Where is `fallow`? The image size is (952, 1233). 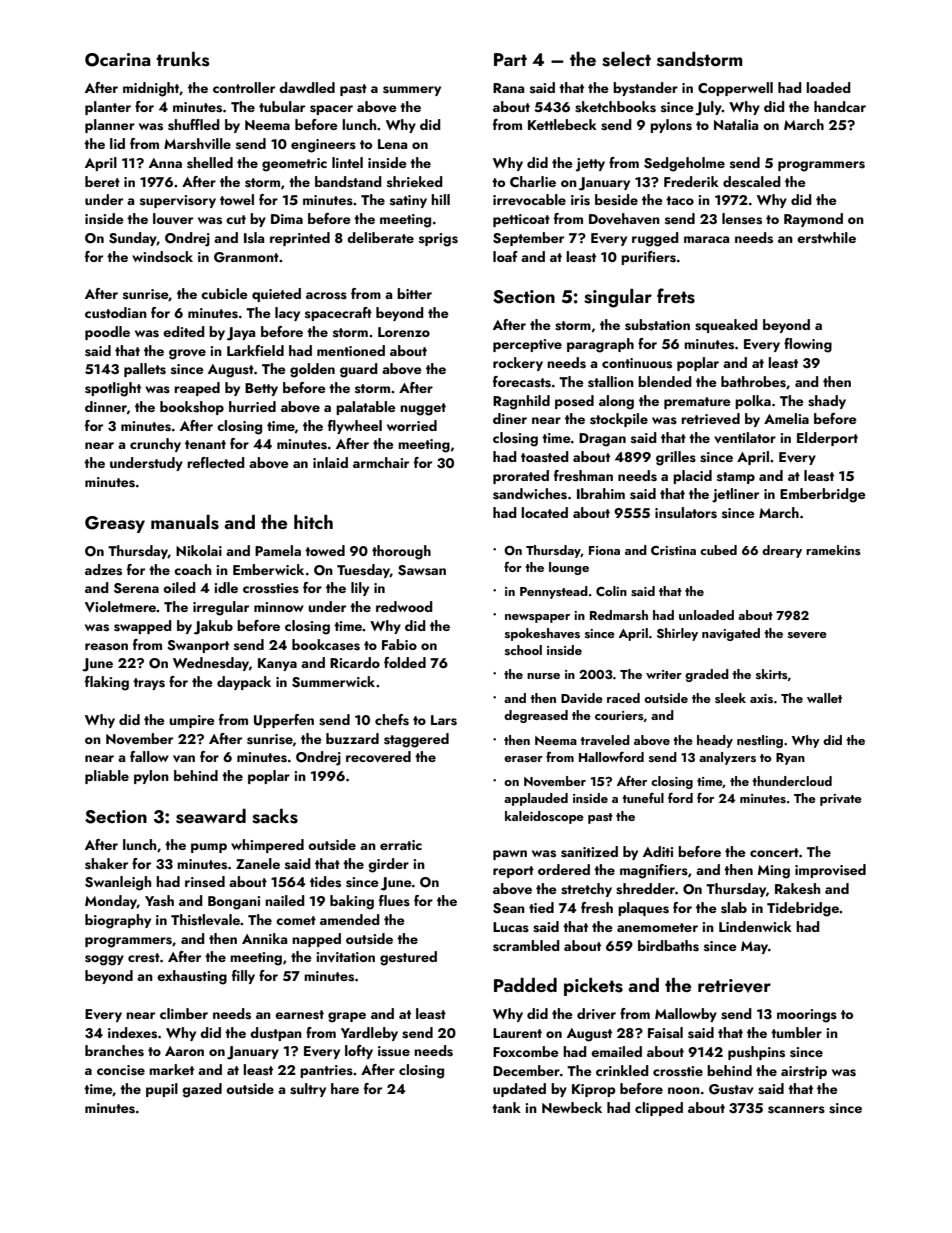 fallow is located at coordinates (149, 756).
